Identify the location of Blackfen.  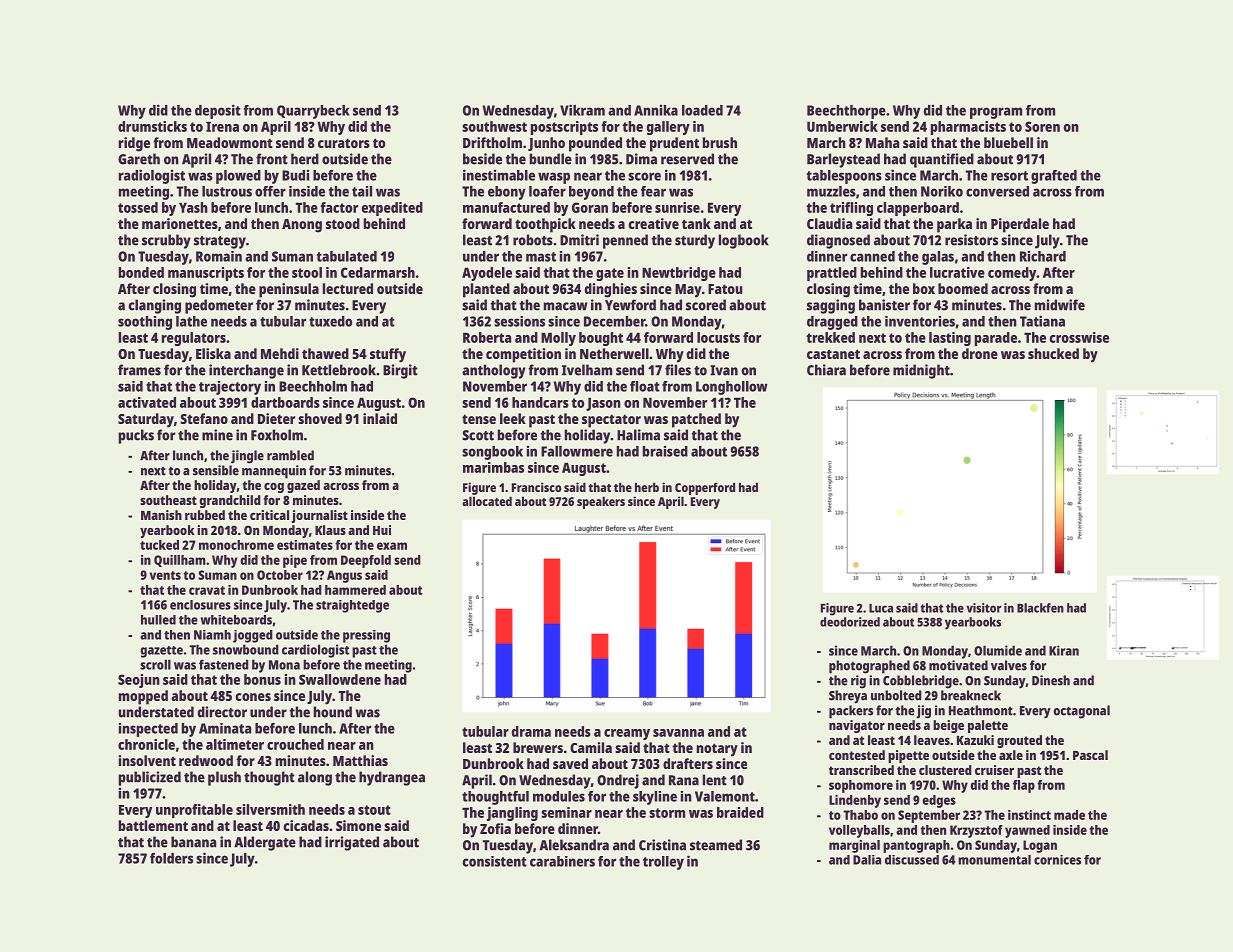
(1040, 608).
